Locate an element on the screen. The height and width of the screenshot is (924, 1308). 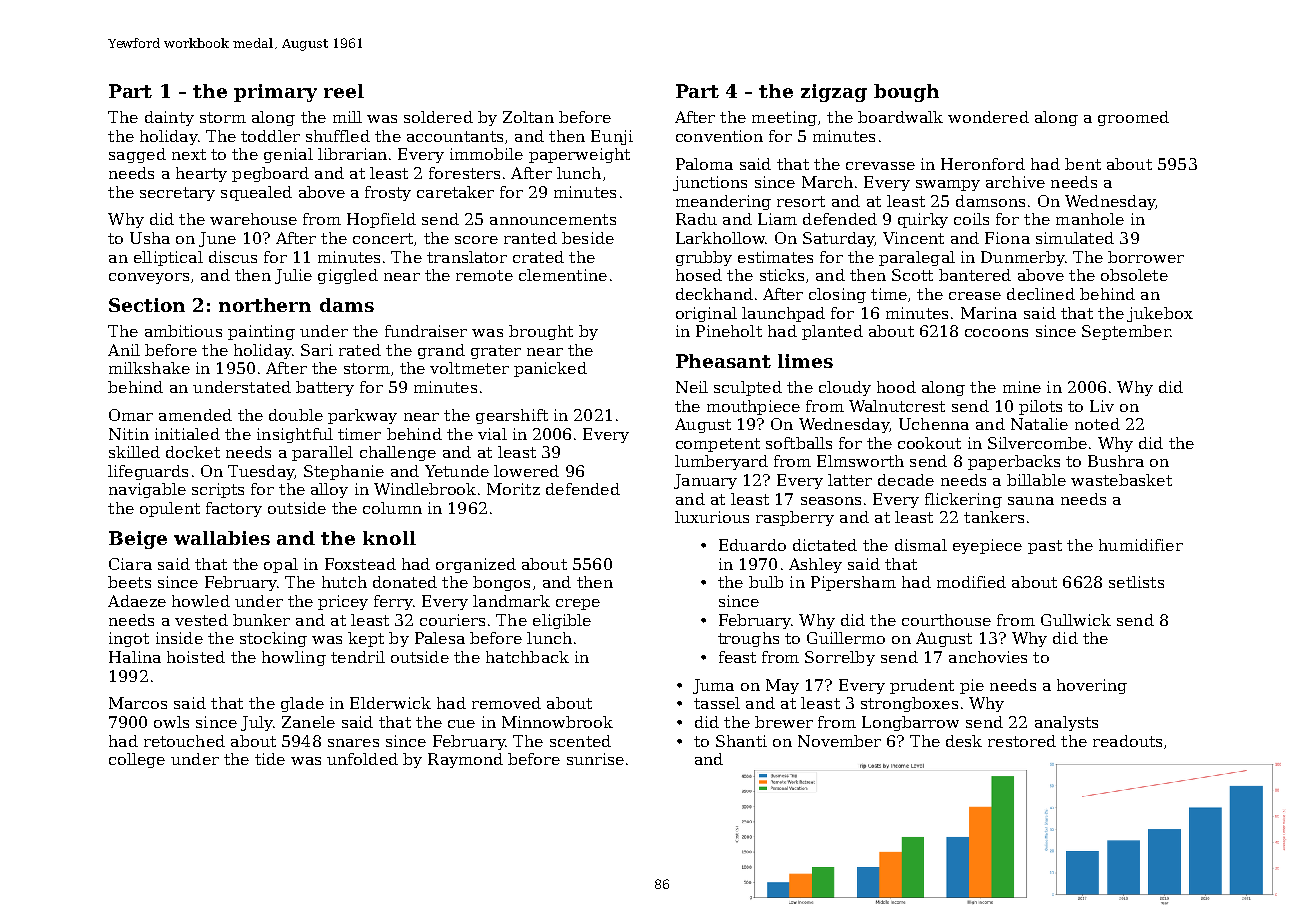
factory is located at coordinates (234, 509).
